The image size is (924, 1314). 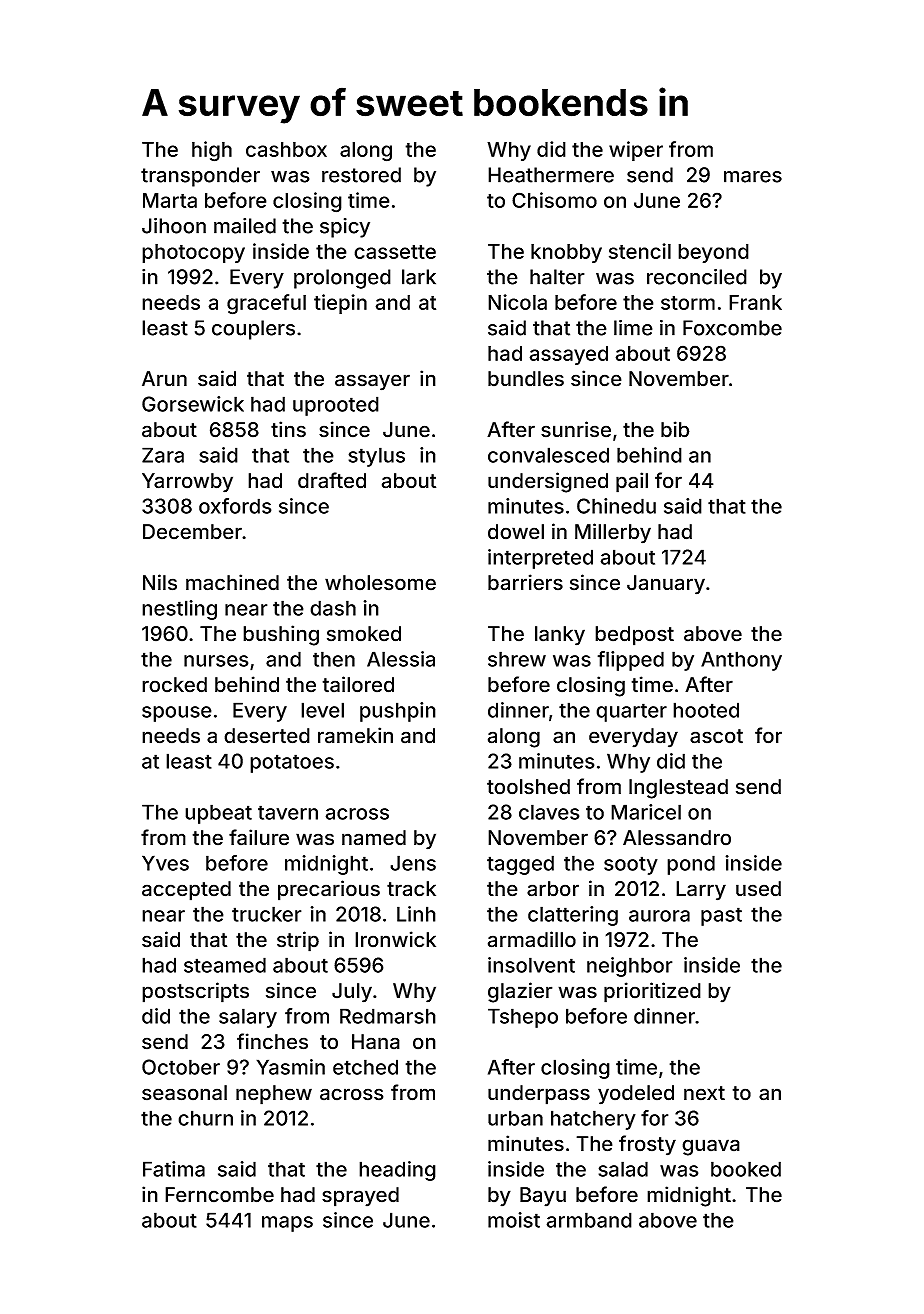 I want to click on Heathermere, so click(x=551, y=175).
